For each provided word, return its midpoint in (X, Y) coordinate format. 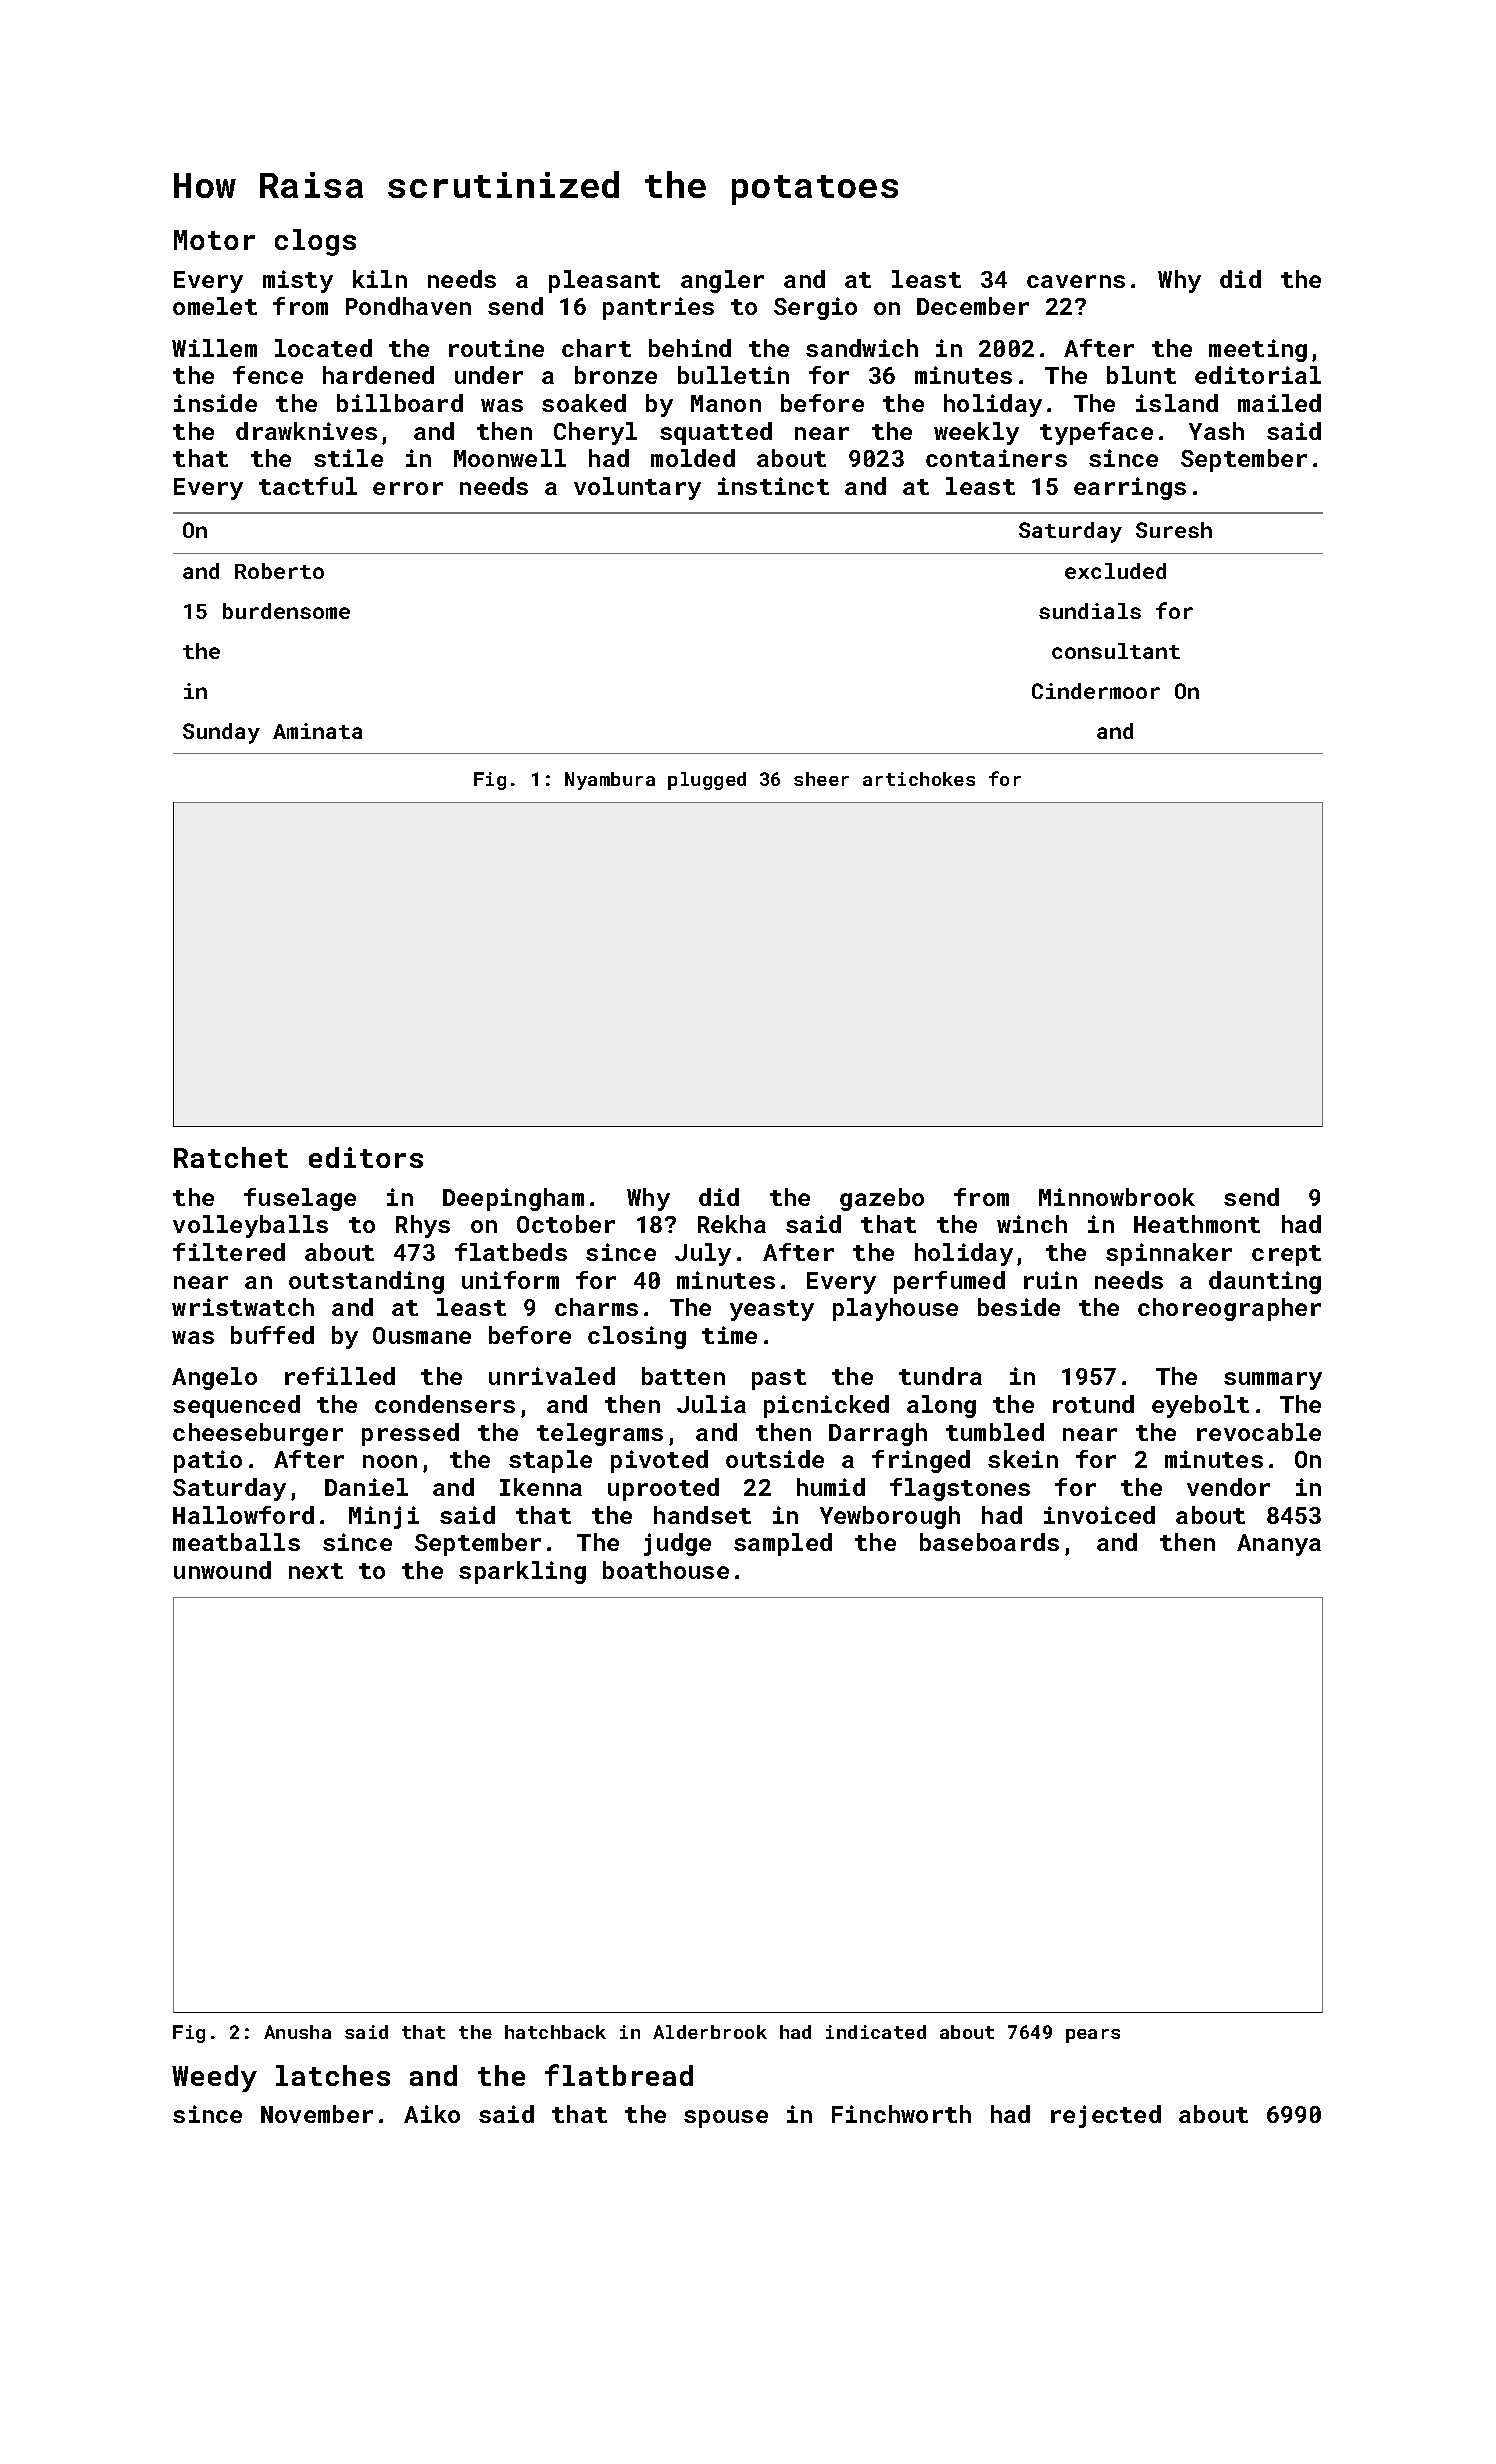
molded (693, 458)
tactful (308, 486)
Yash (1216, 431)
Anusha (297, 2032)
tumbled (995, 1432)
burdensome (286, 611)
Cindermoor (1096, 691)
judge (677, 1544)
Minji (384, 1517)
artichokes (919, 779)
